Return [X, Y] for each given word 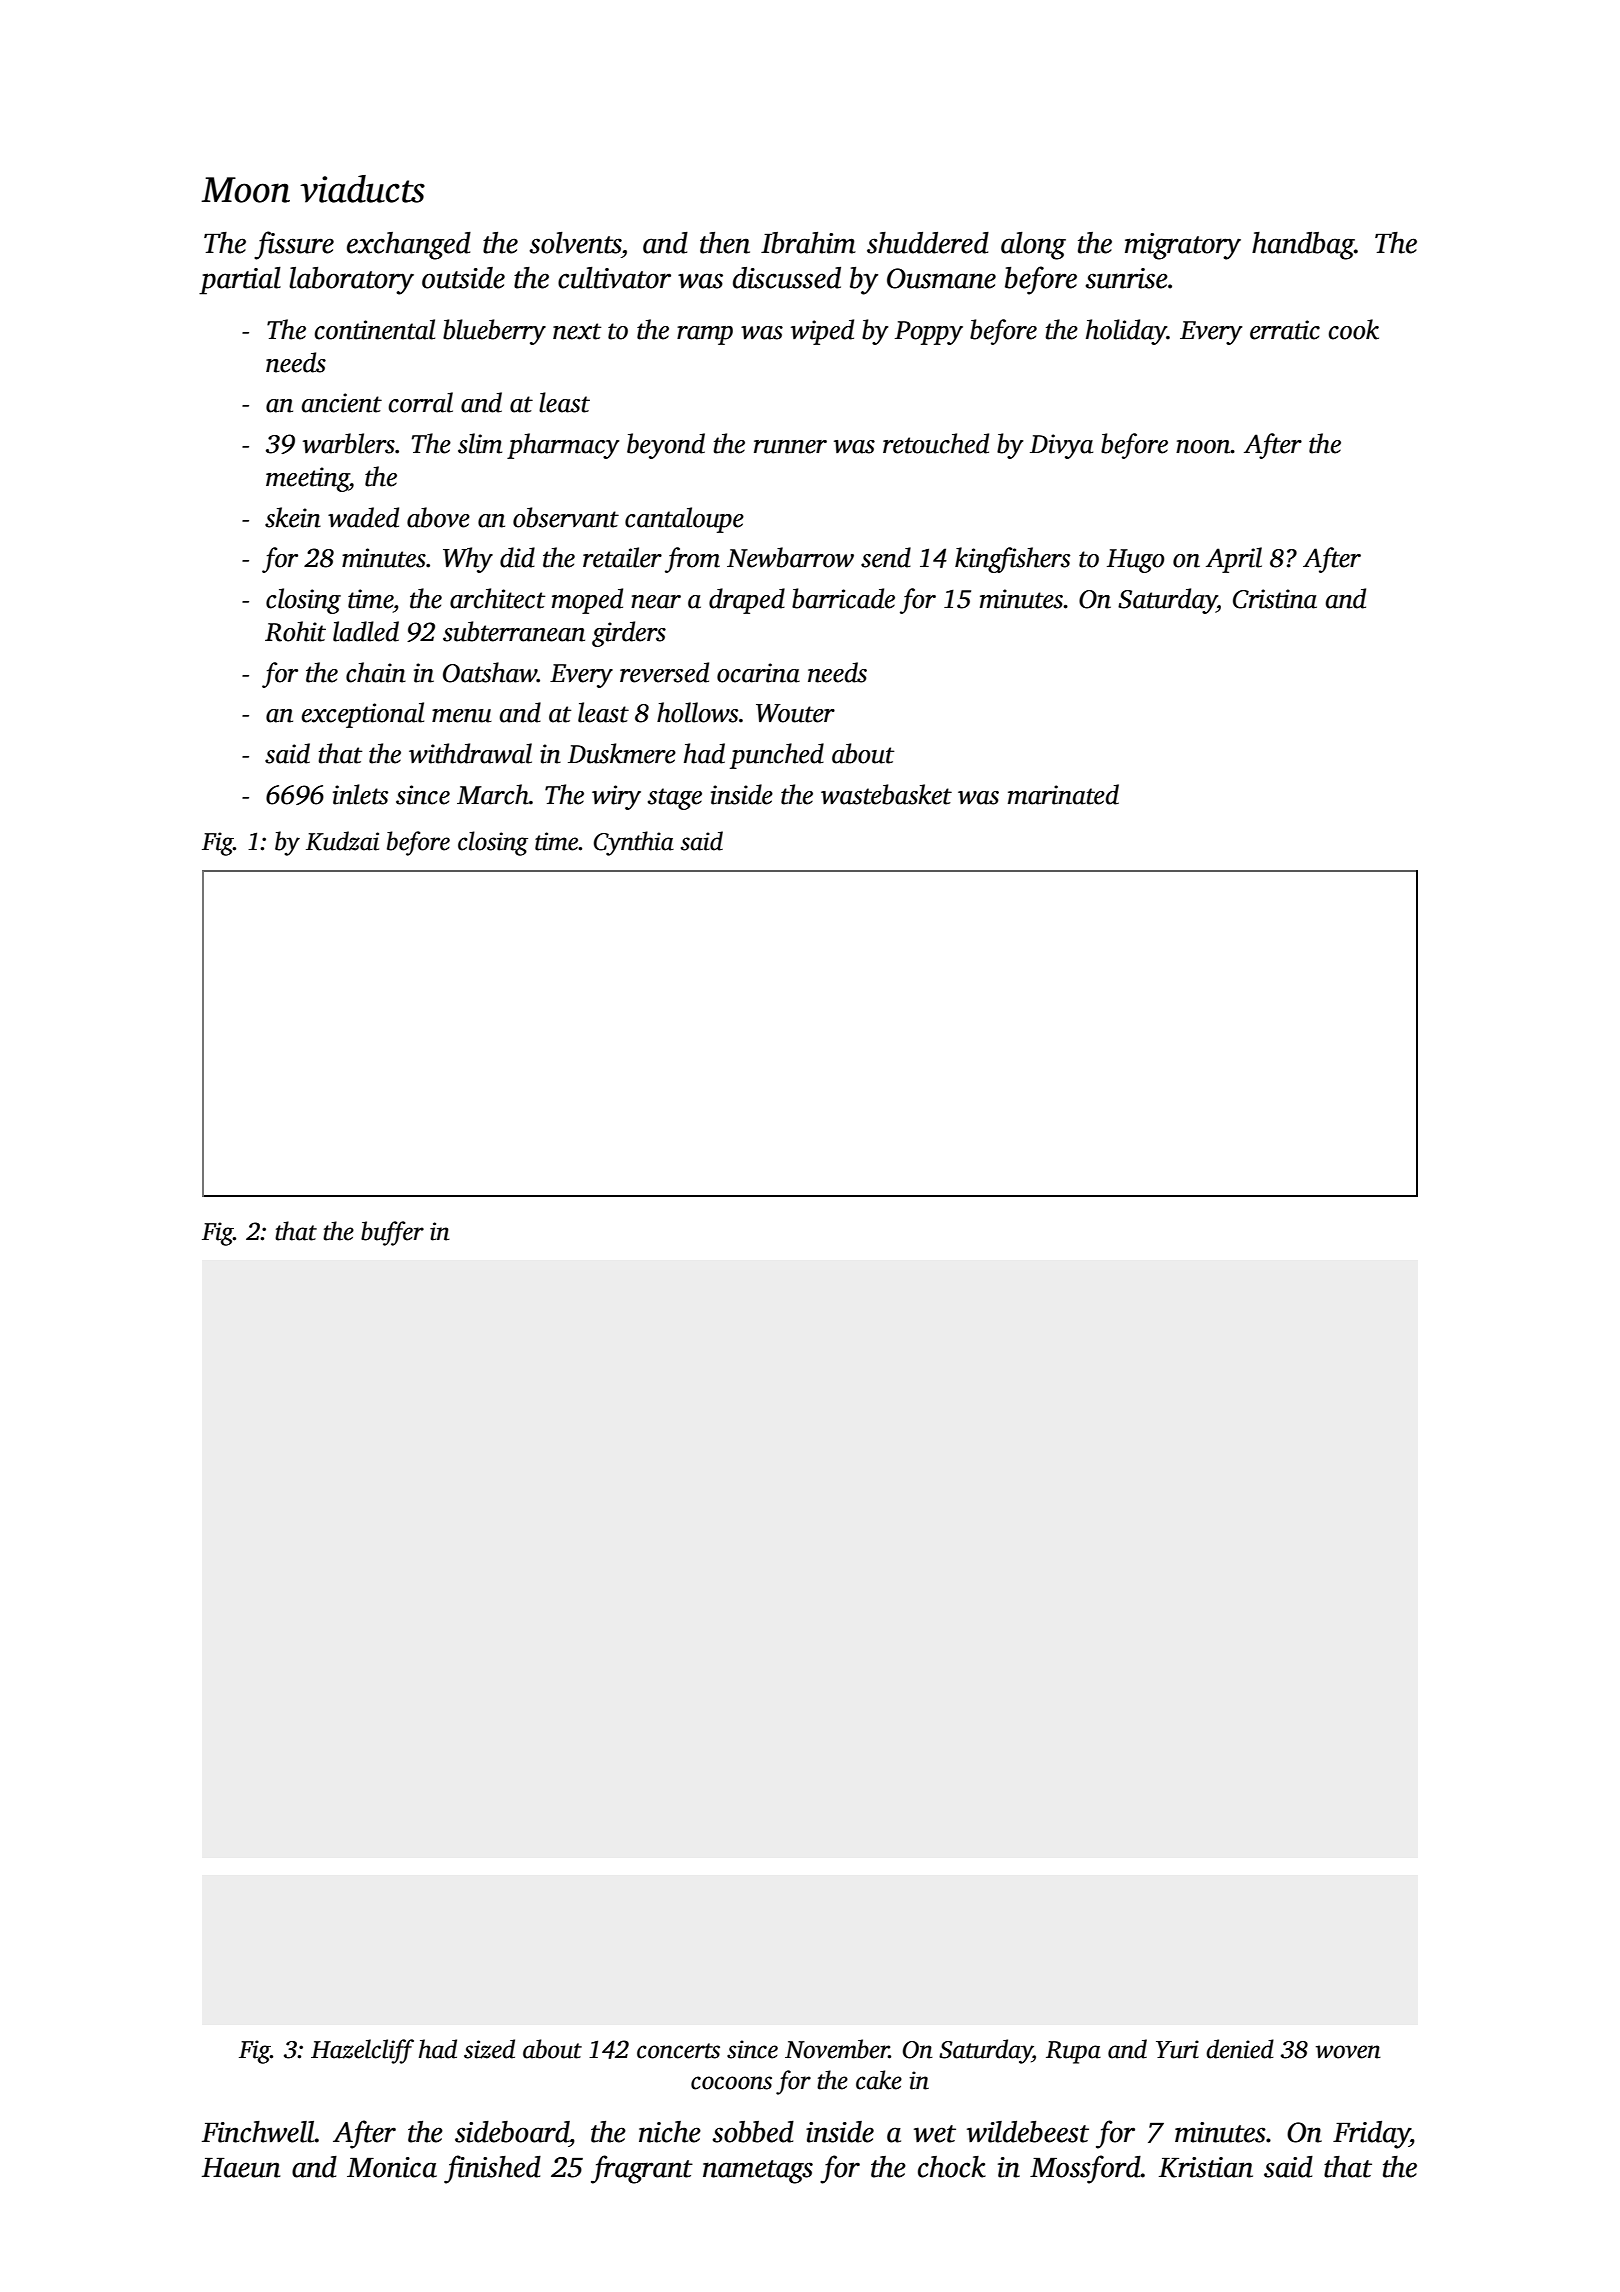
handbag [1303, 246]
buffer [392, 1233]
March [493, 794]
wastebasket [886, 794]
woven [1348, 2052]
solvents [575, 243]
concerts [678, 2051]
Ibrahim [808, 243]
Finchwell [258, 2132]
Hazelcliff [362, 2051]
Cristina [1275, 599]
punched [777, 756]
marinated [1063, 794]
